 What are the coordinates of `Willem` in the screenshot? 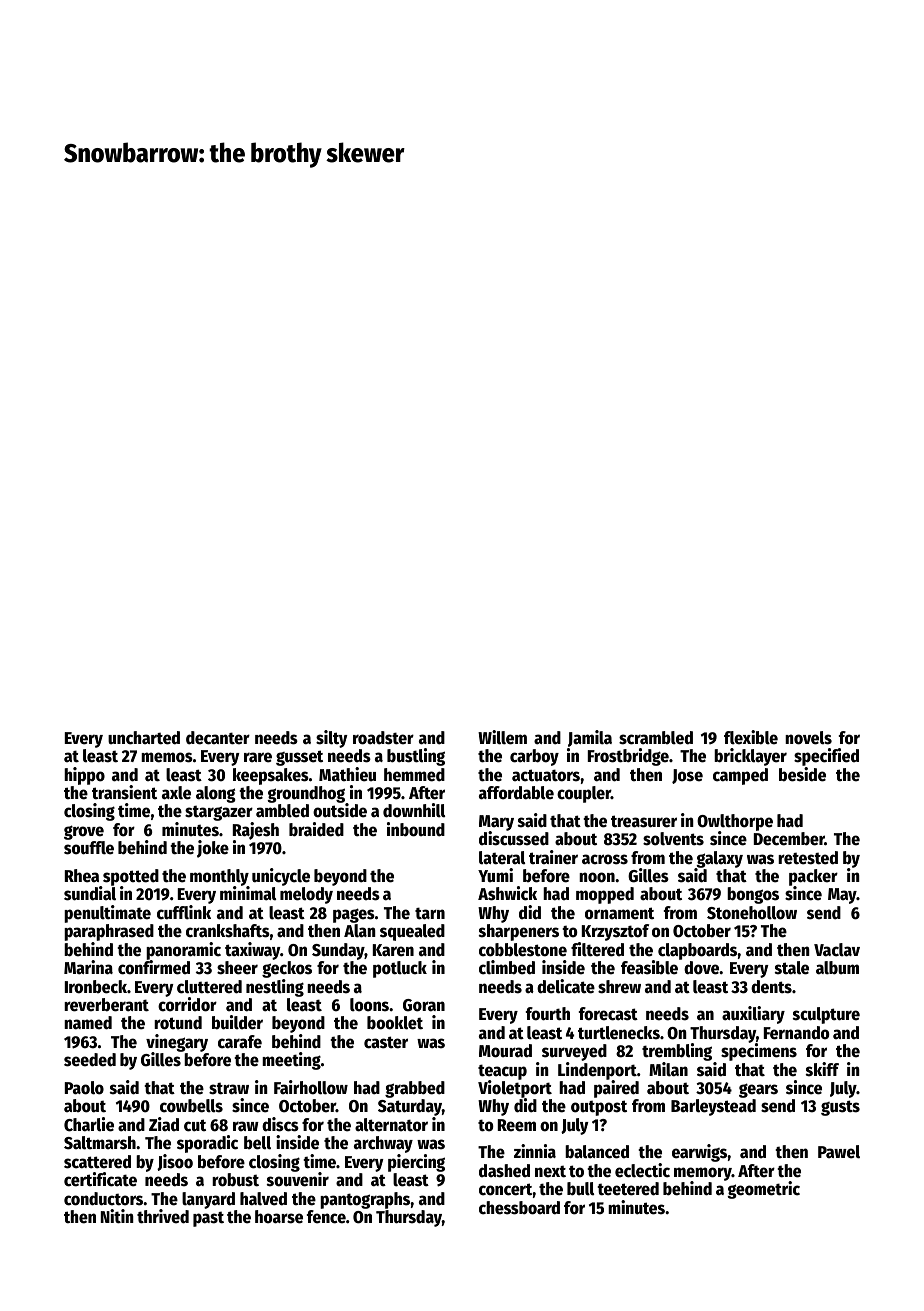 It's located at (502, 737).
